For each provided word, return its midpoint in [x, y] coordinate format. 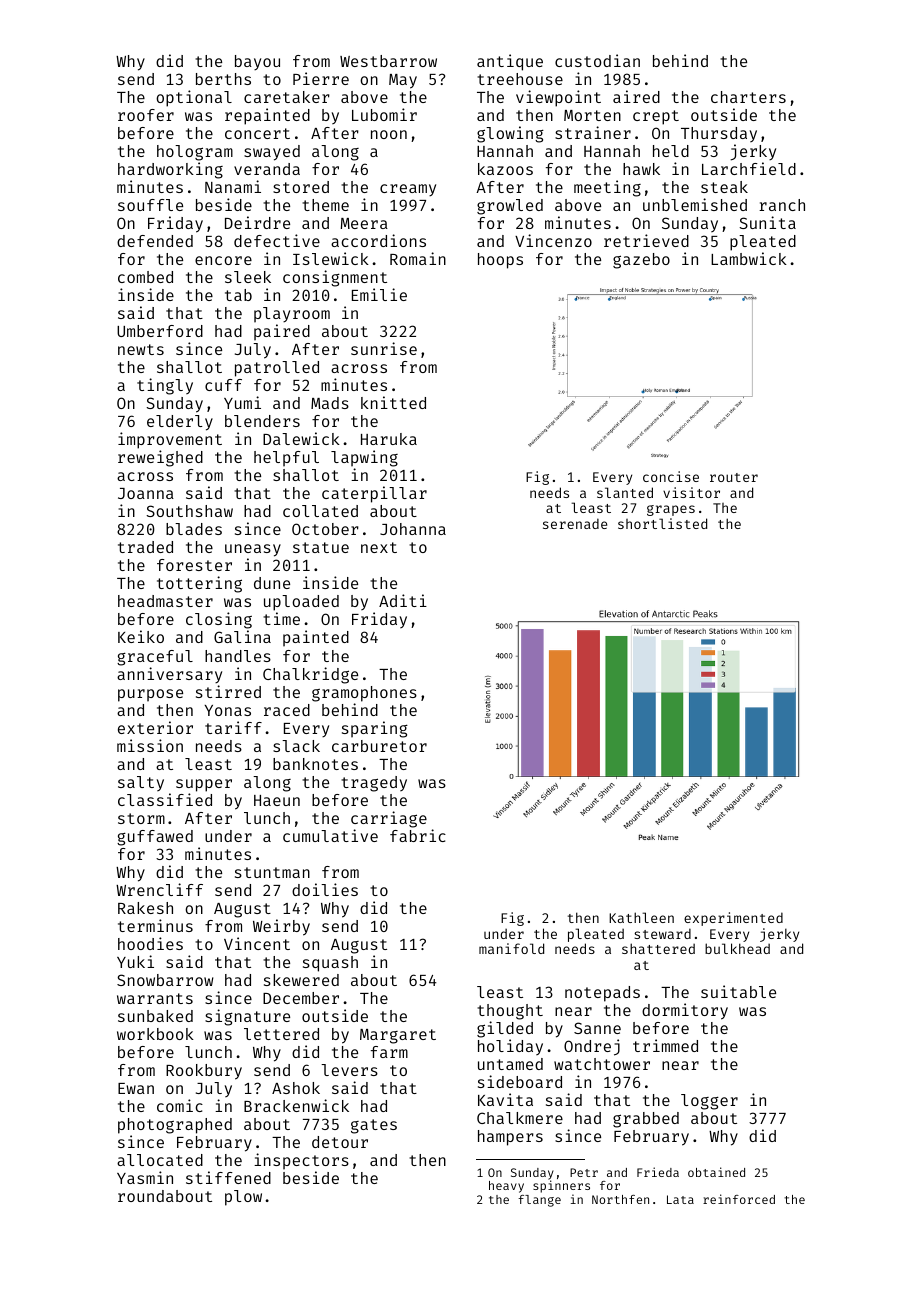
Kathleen [641, 917]
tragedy [374, 784]
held [671, 151]
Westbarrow [388, 61]
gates [374, 1126]
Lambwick [749, 258]
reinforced [739, 1199]
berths [223, 79]
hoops [500, 261]
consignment [335, 278]
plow [243, 1198]
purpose [150, 695]
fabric [418, 835]
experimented [733, 919]
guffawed [155, 838]
